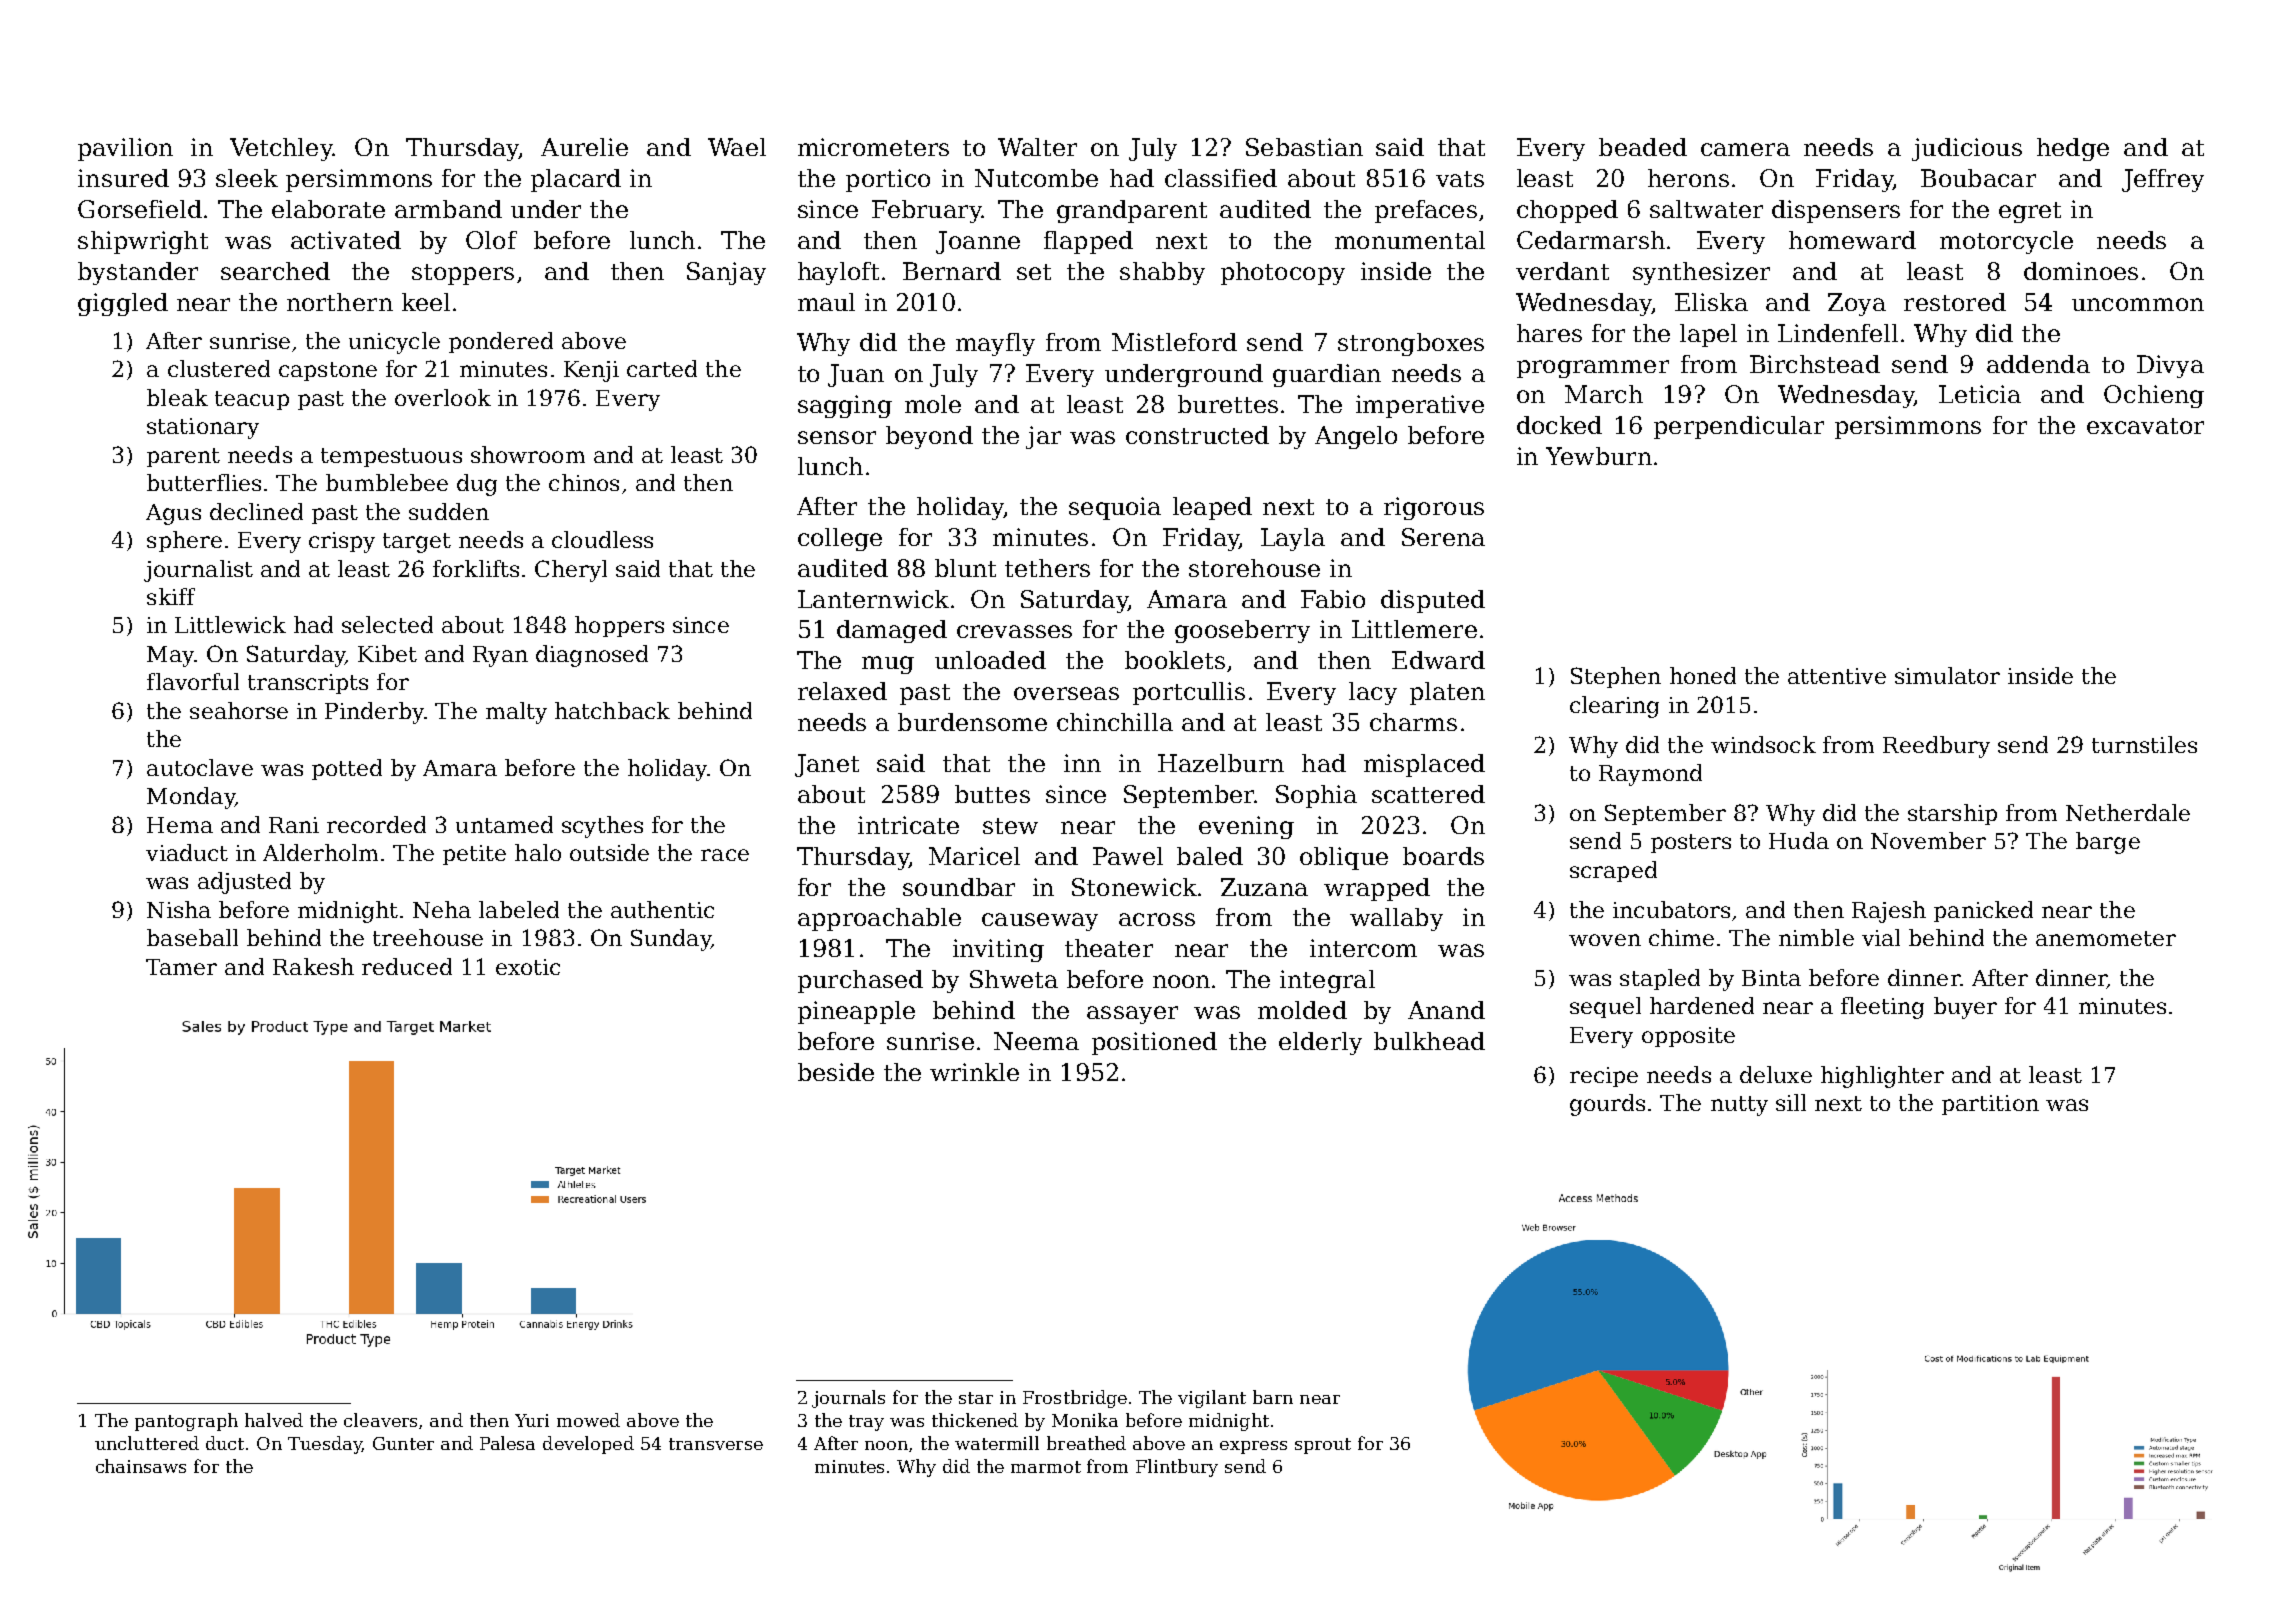 This screenshot has height=1614, width=2282. What do you see at coordinates (407, 966) in the screenshot?
I see `reduced` at bounding box center [407, 966].
